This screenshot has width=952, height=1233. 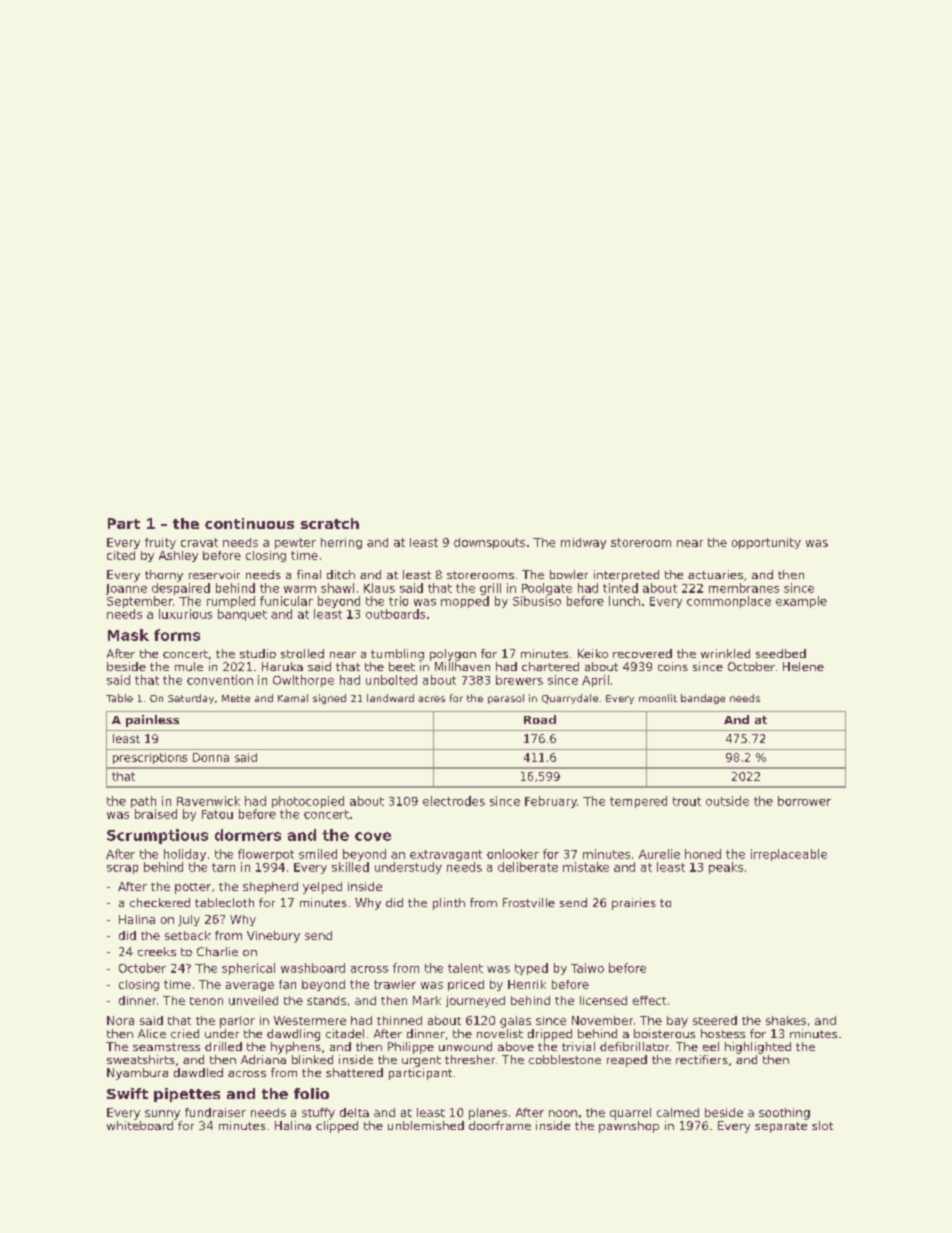 What do you see at coordinates (270, 888) in the screenshot?
I see `shepherd` at bounding box center [270, 888].
